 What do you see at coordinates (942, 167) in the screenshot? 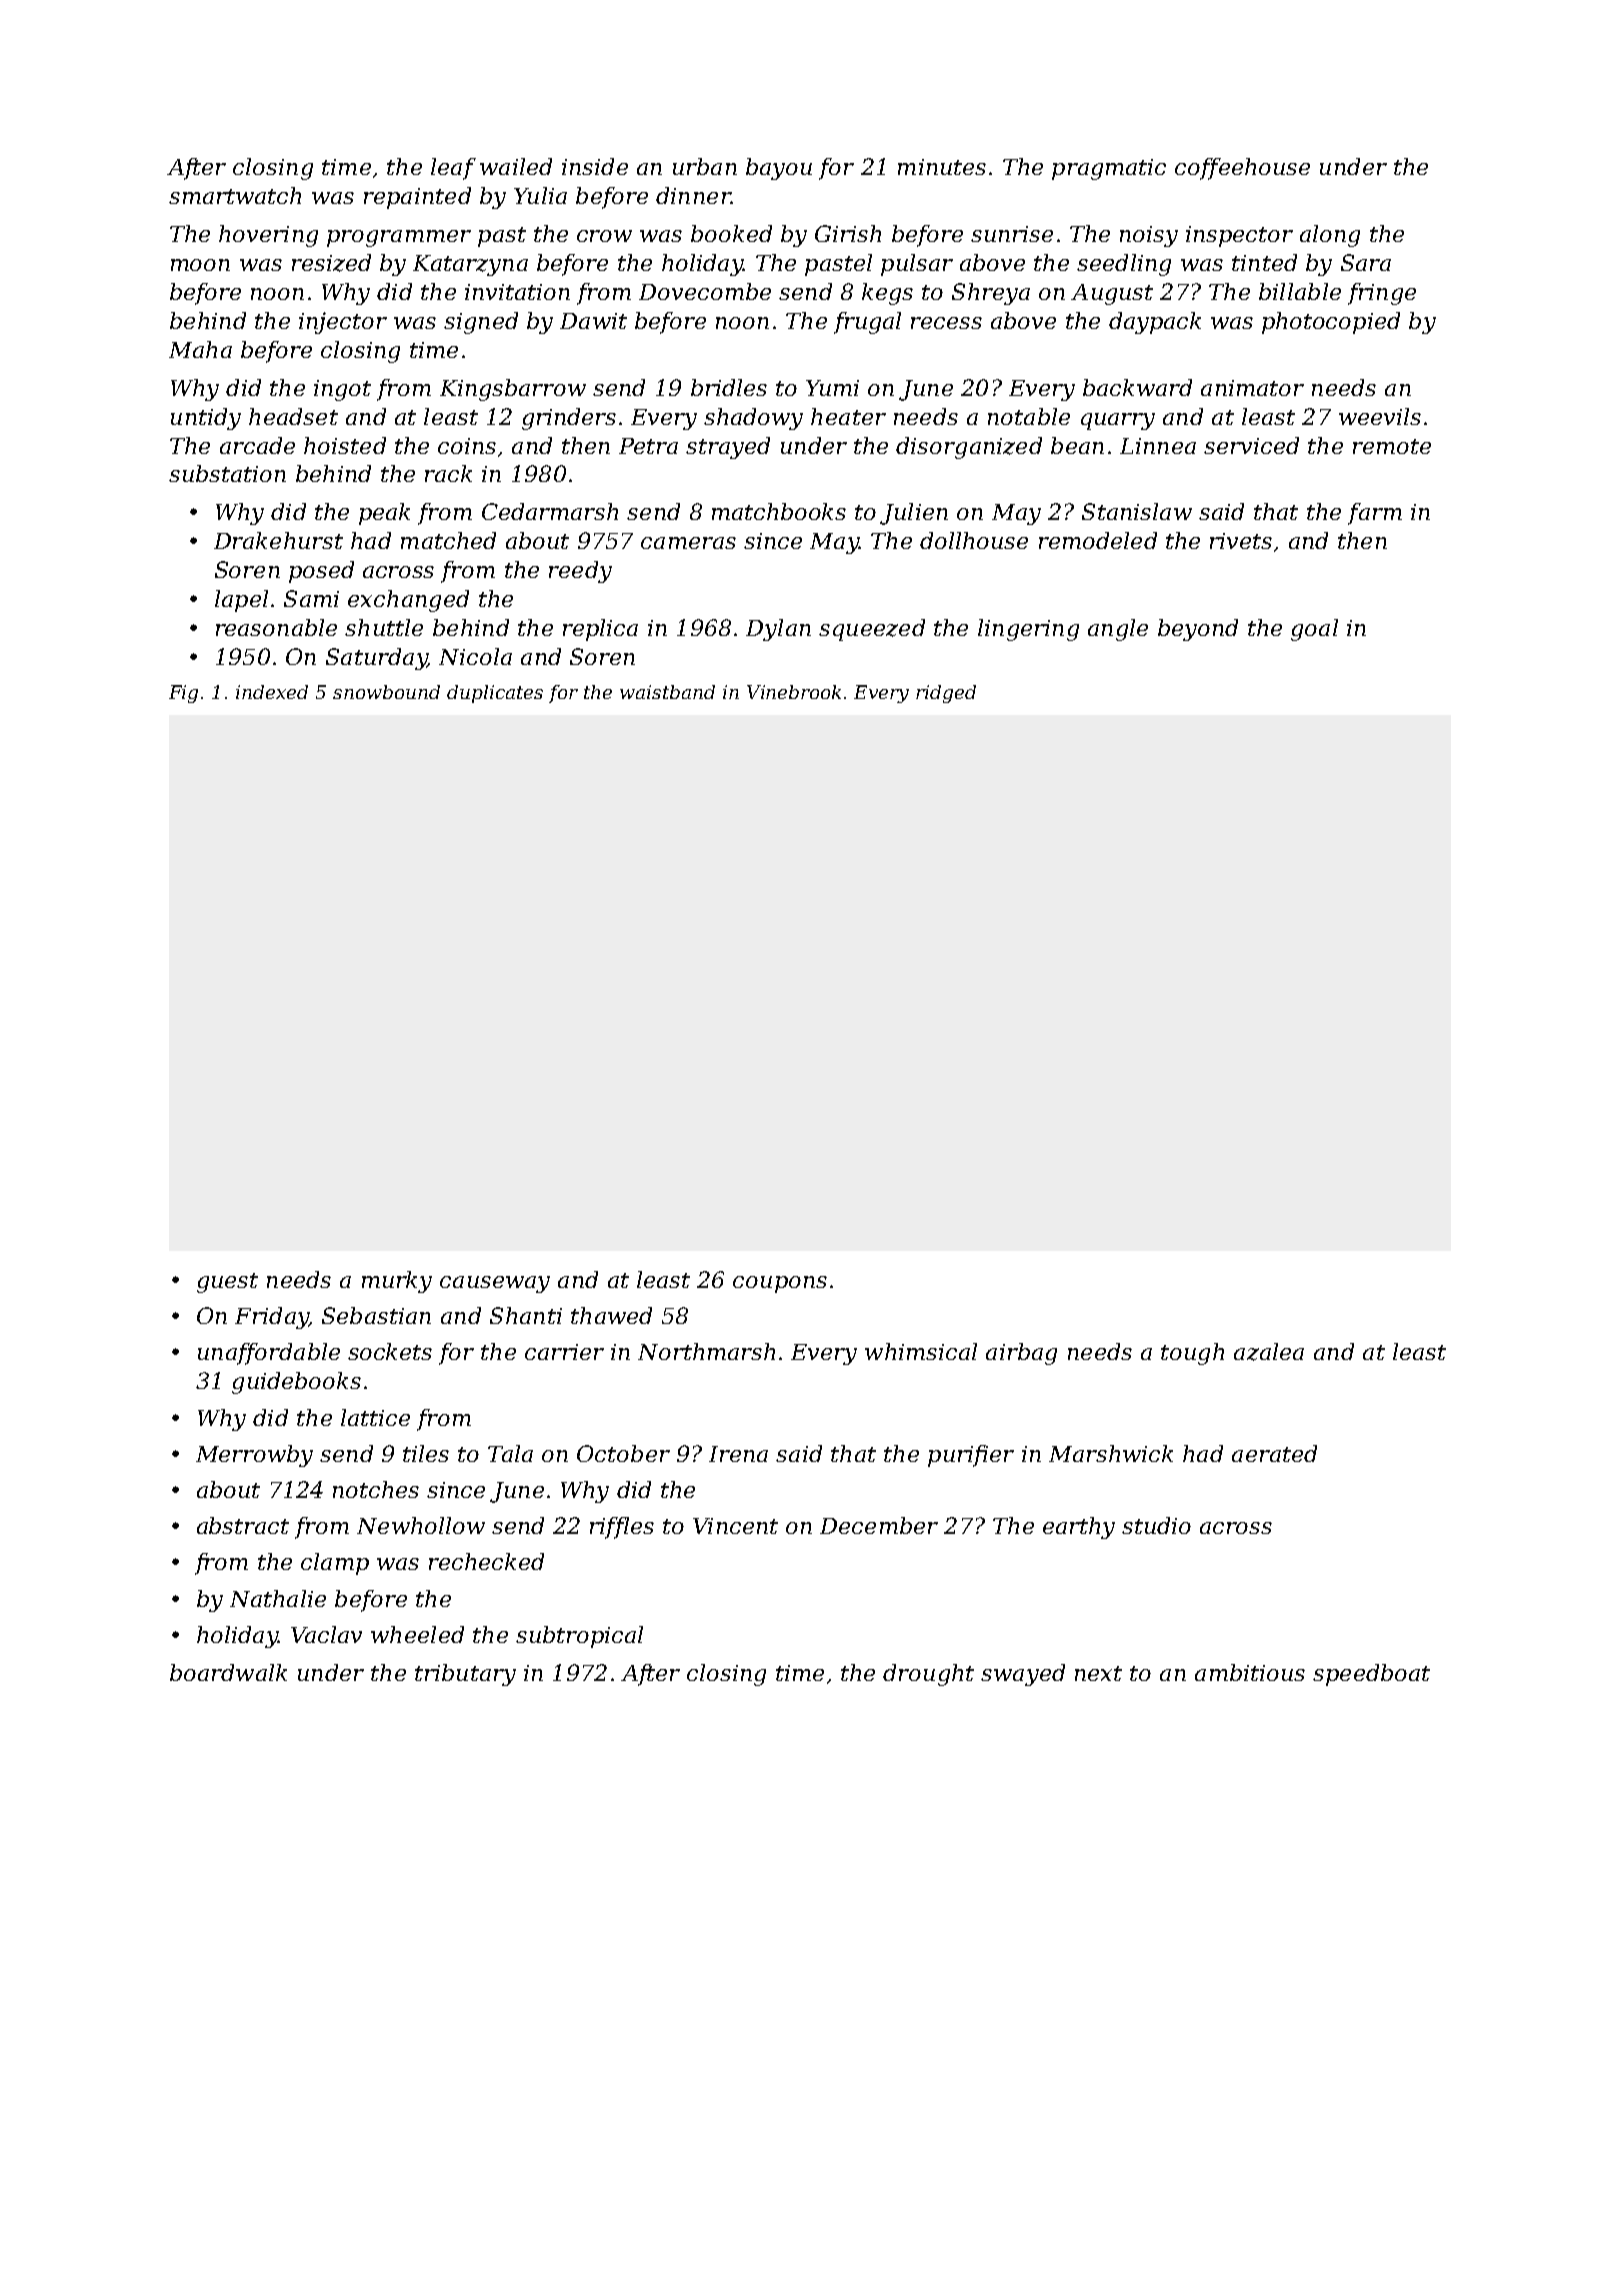
I see `minutes` at bounding box center [942, 167].
